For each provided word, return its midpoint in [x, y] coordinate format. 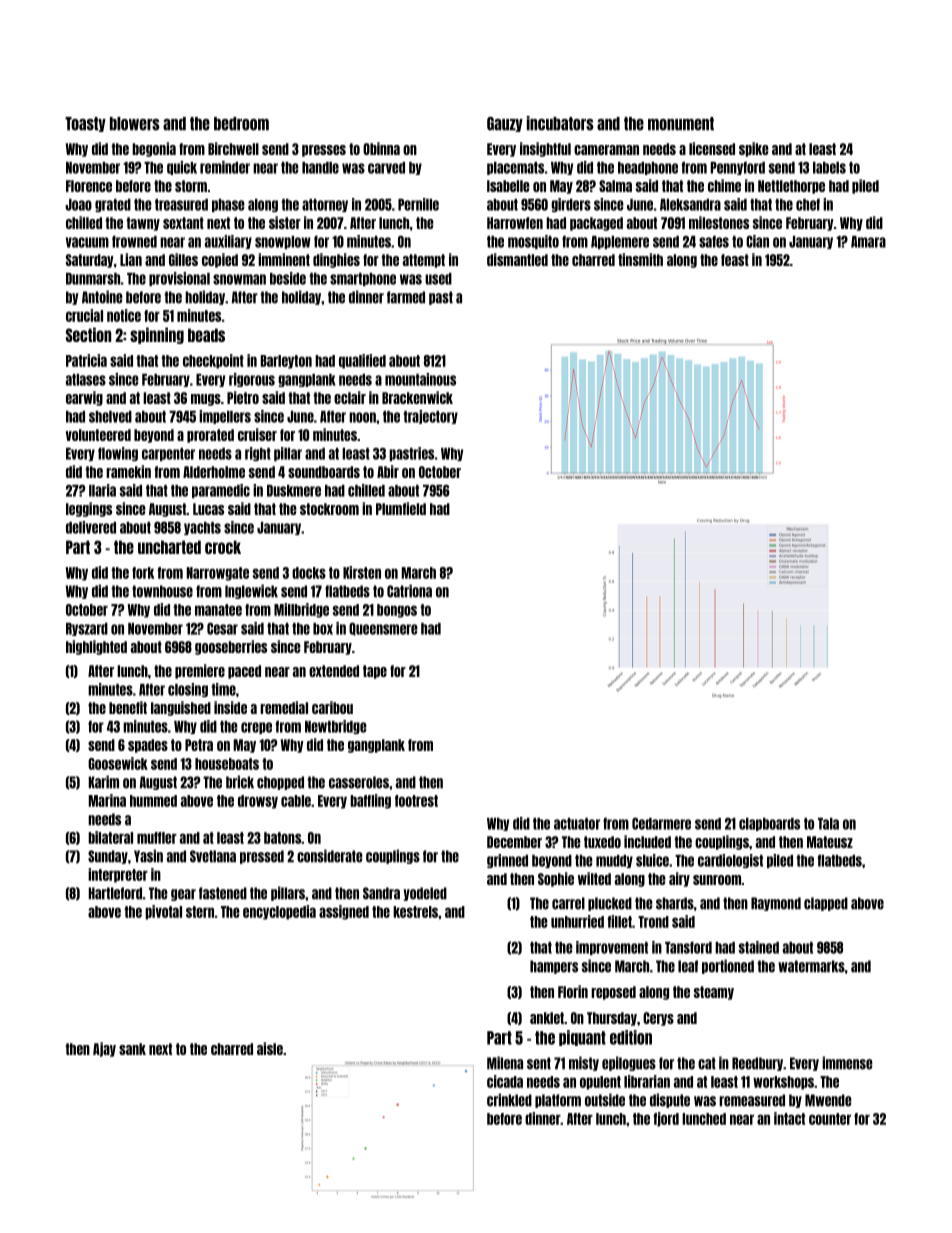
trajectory [430, 417]
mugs [206, 400]
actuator [577, 824]
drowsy [258, 802]
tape [375, 672]
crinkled [509, 1100]
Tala [828, 824]
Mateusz [830, 842]
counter [830, 1119]
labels [829, 168]
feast [735, 260]
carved [386, 168]
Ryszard [87, 629]
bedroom [241, 124]
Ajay [104, 1049]
